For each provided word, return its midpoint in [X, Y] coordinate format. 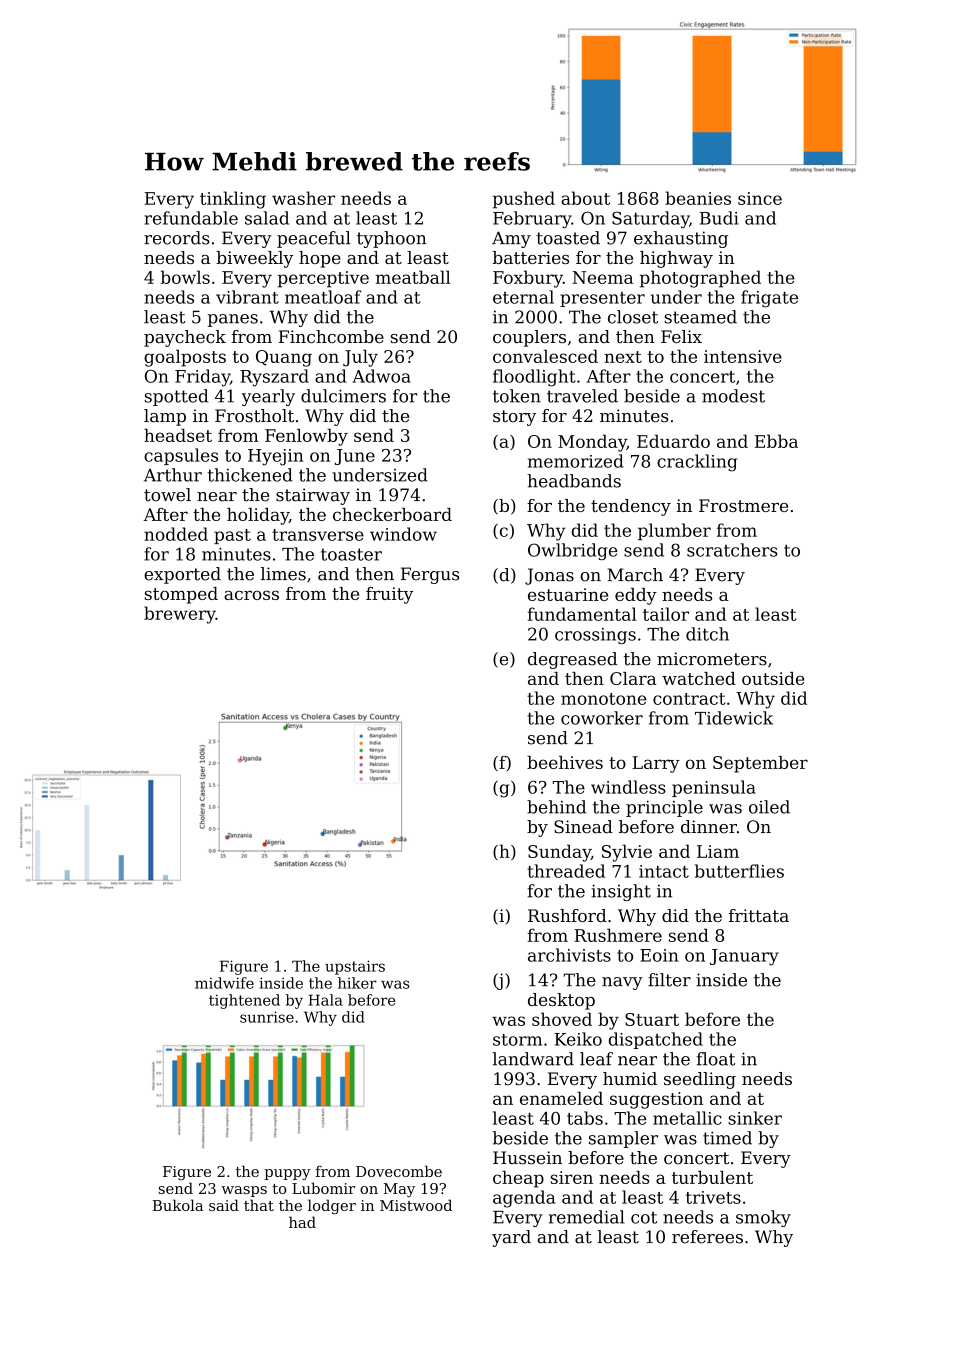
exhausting [681, 239]
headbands [574, 481]
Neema [603, 277]
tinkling [233, 200]
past [232, 536]
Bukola [178, 1205]
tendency [631, 507]
